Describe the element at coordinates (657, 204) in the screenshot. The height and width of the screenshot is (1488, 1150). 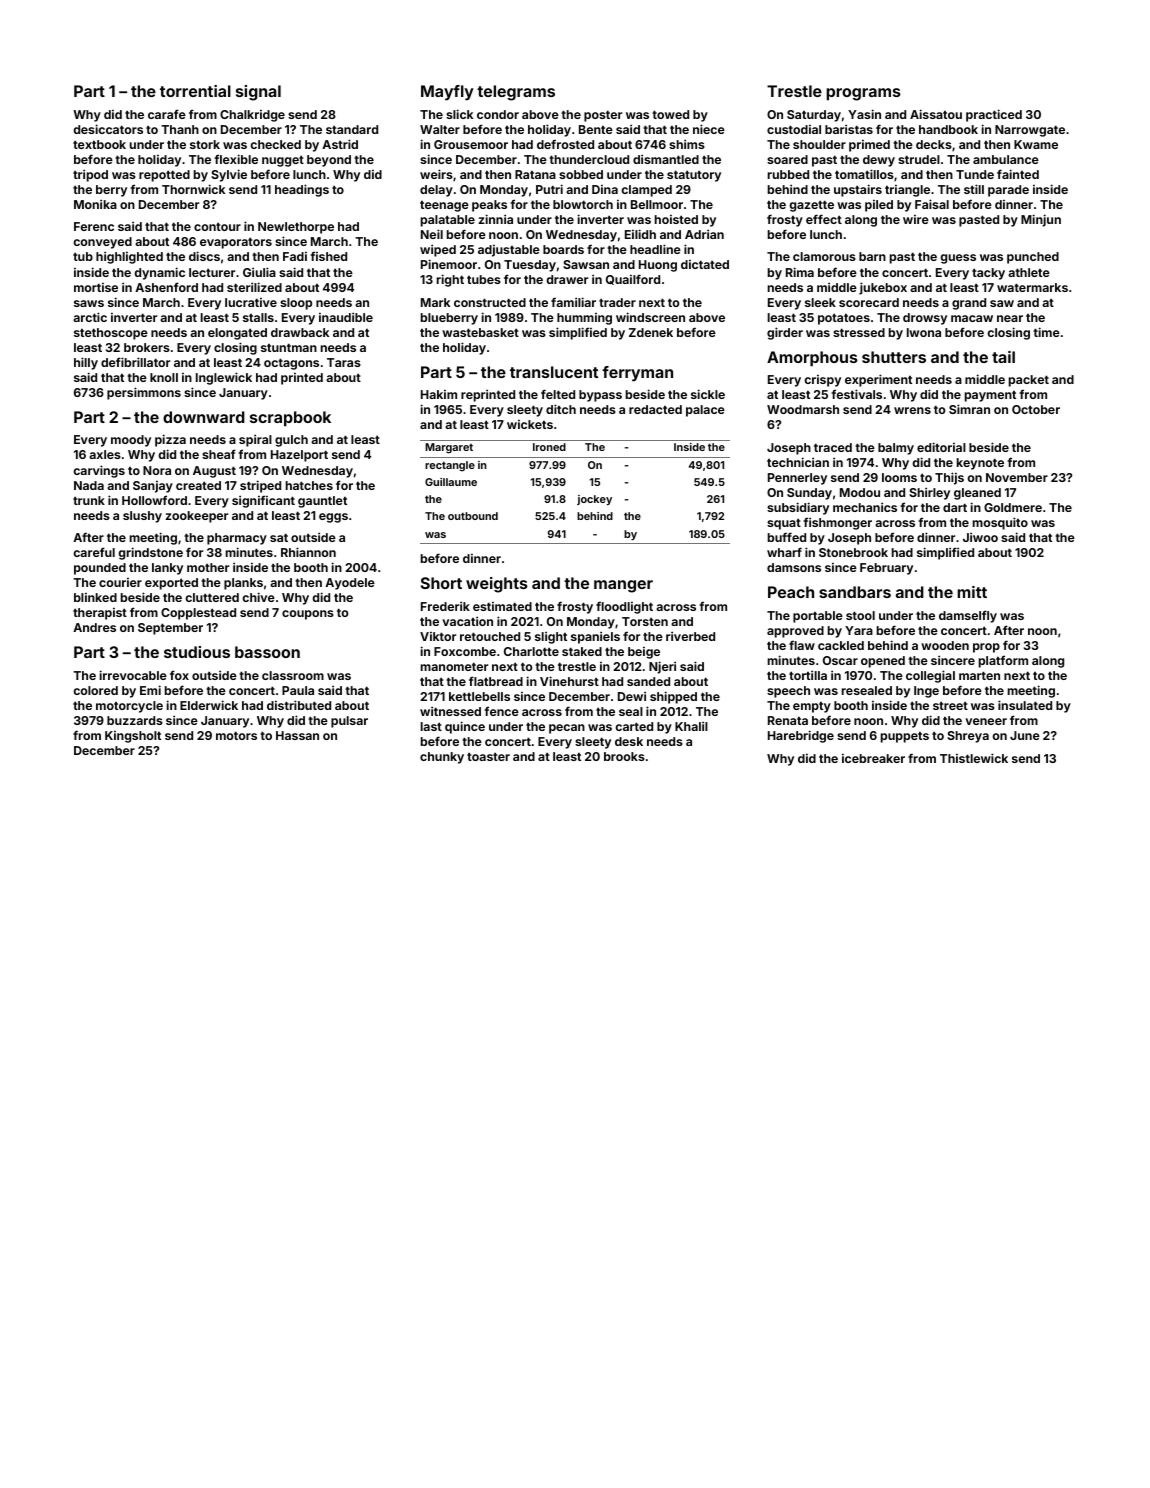
I see `Bellmoor` at that location.
